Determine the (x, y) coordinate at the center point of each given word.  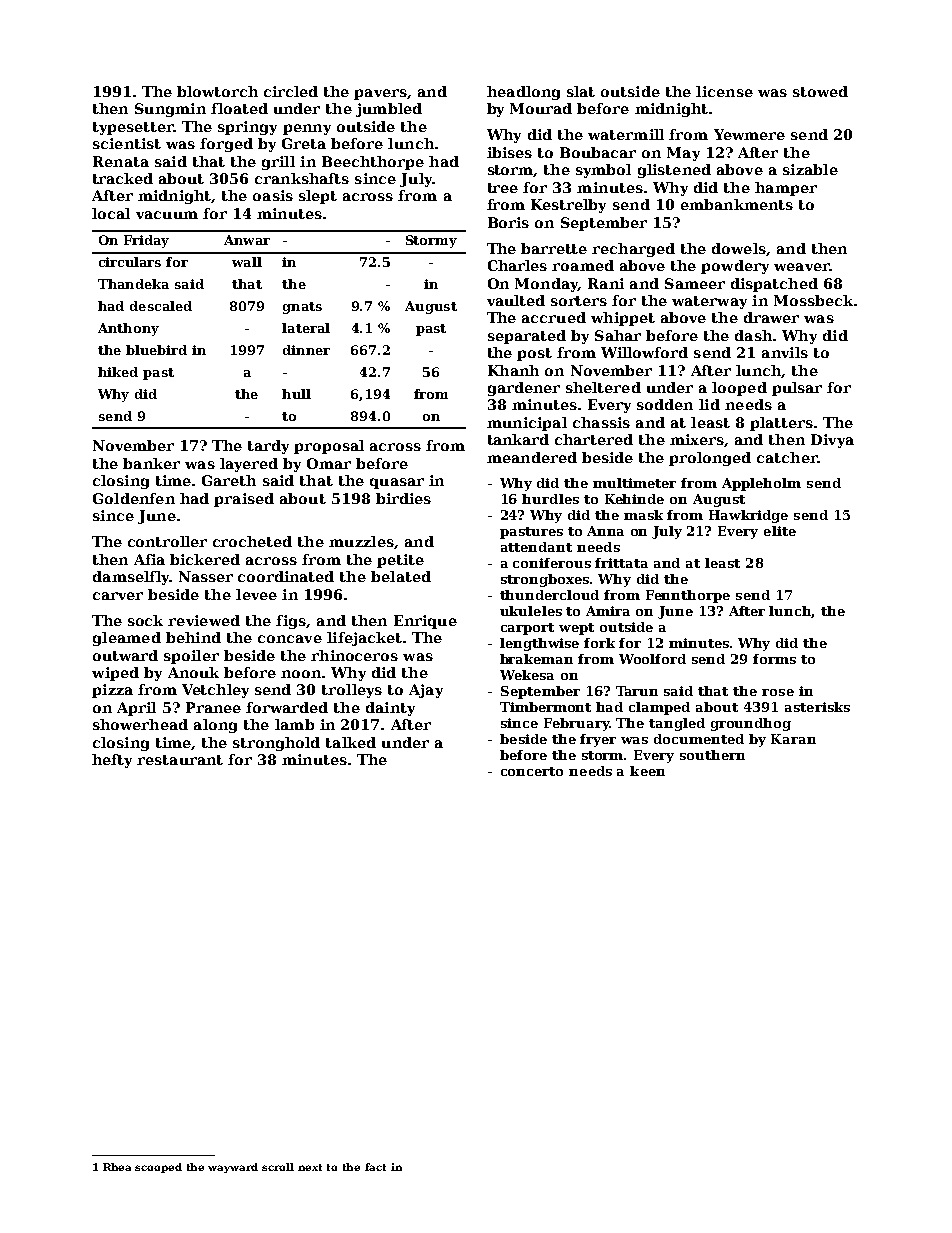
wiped (115, 674)
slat (581, 91)
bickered (205, 559)
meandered (532, 457)
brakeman (536, 659)
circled (291, 91)
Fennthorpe (688, 596)
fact (375, 1167)
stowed (820, 91)
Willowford (644, 352)
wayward (233, 1168)
